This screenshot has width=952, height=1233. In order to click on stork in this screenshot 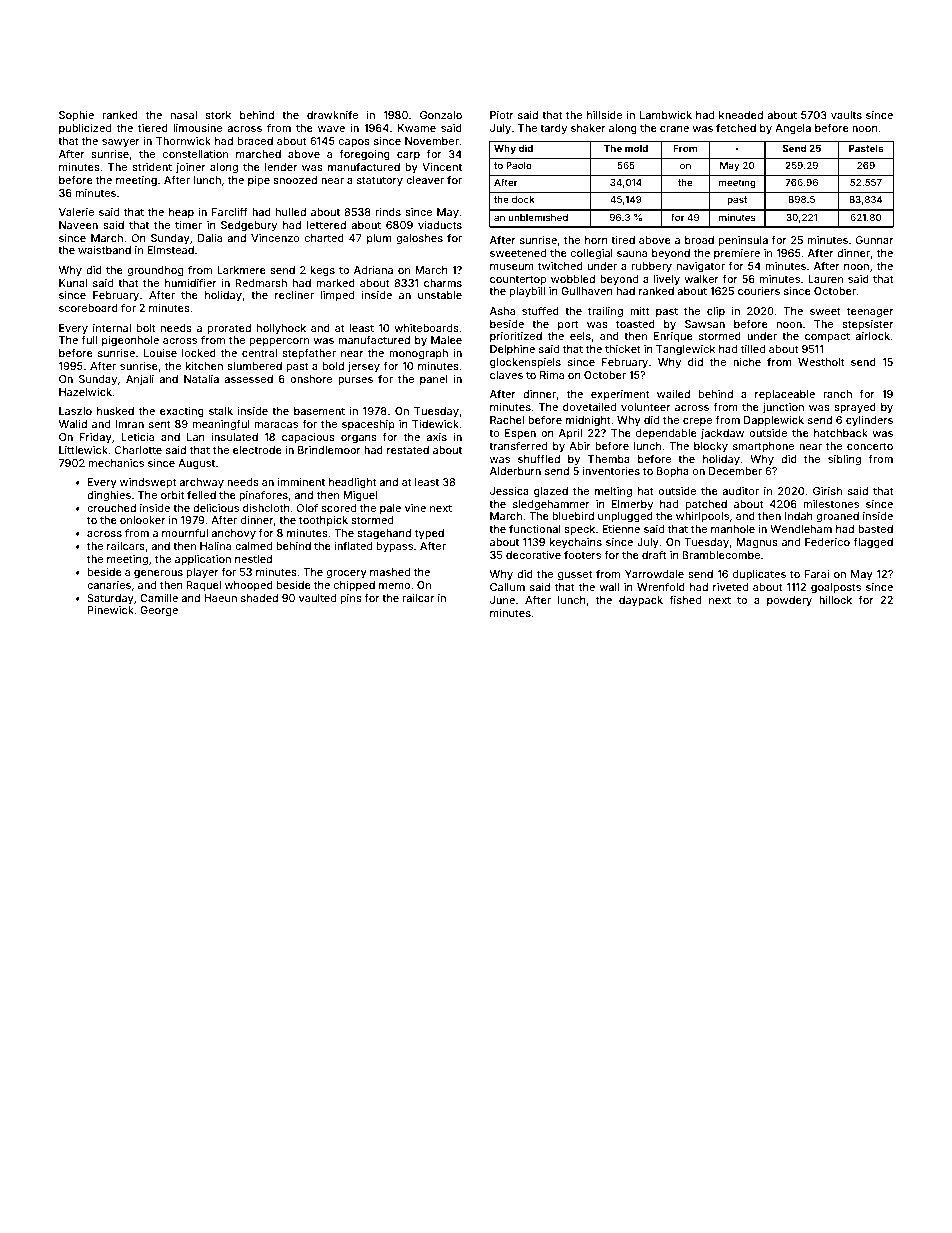, I will do `click(218, 115)`.
